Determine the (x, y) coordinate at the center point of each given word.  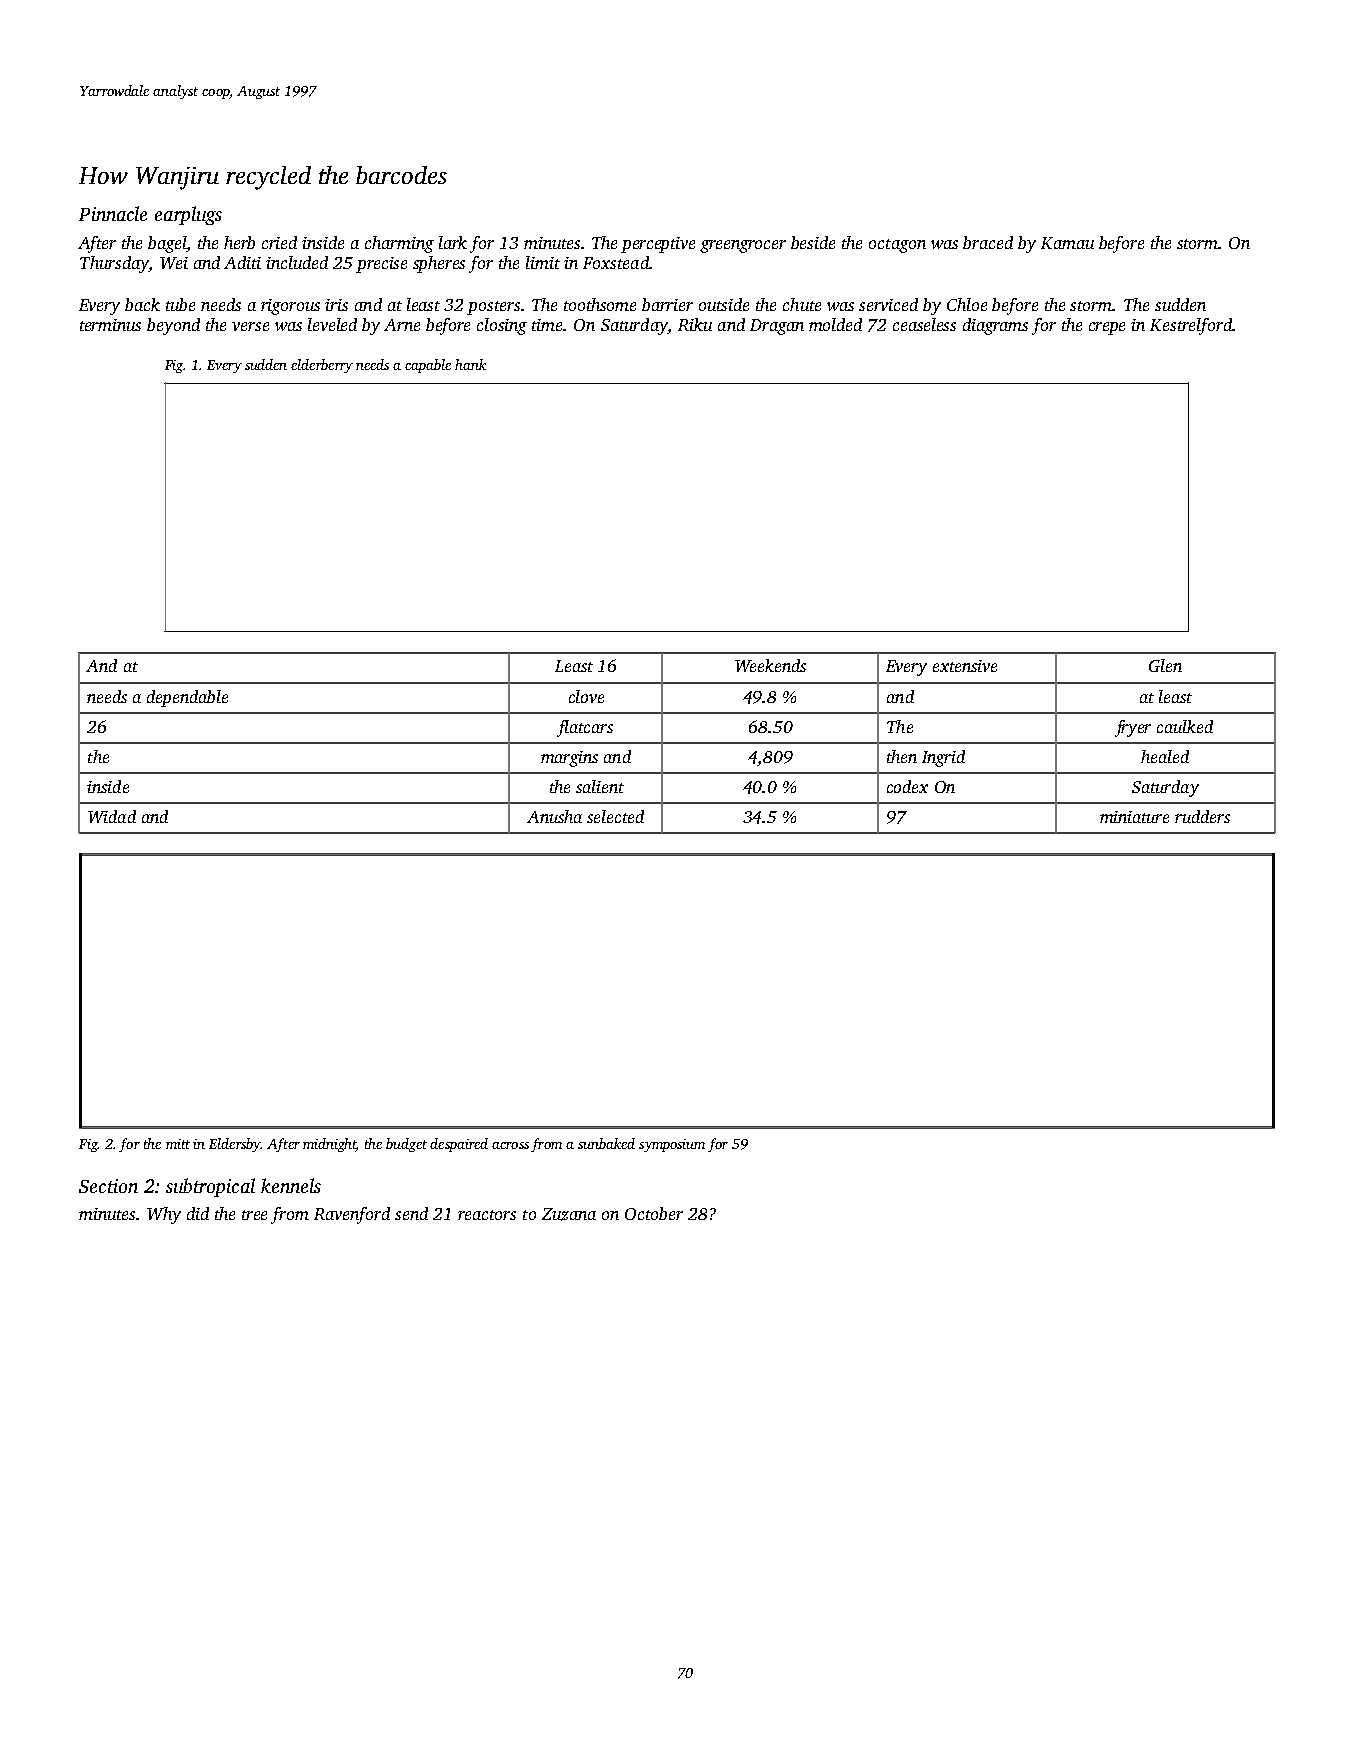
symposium (672, 1145)
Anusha (554, 816)
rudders (1202, 816)
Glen (1165, 665)
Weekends (770, 665)
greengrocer (743, 246)
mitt (178, 1144)
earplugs (188, 215)
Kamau (1067, 243)
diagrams (995, 326)
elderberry (322, 366)
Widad (112, 816)
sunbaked (606, 1143)
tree (254, 1215)
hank (470, 364)
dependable (187, 698)
